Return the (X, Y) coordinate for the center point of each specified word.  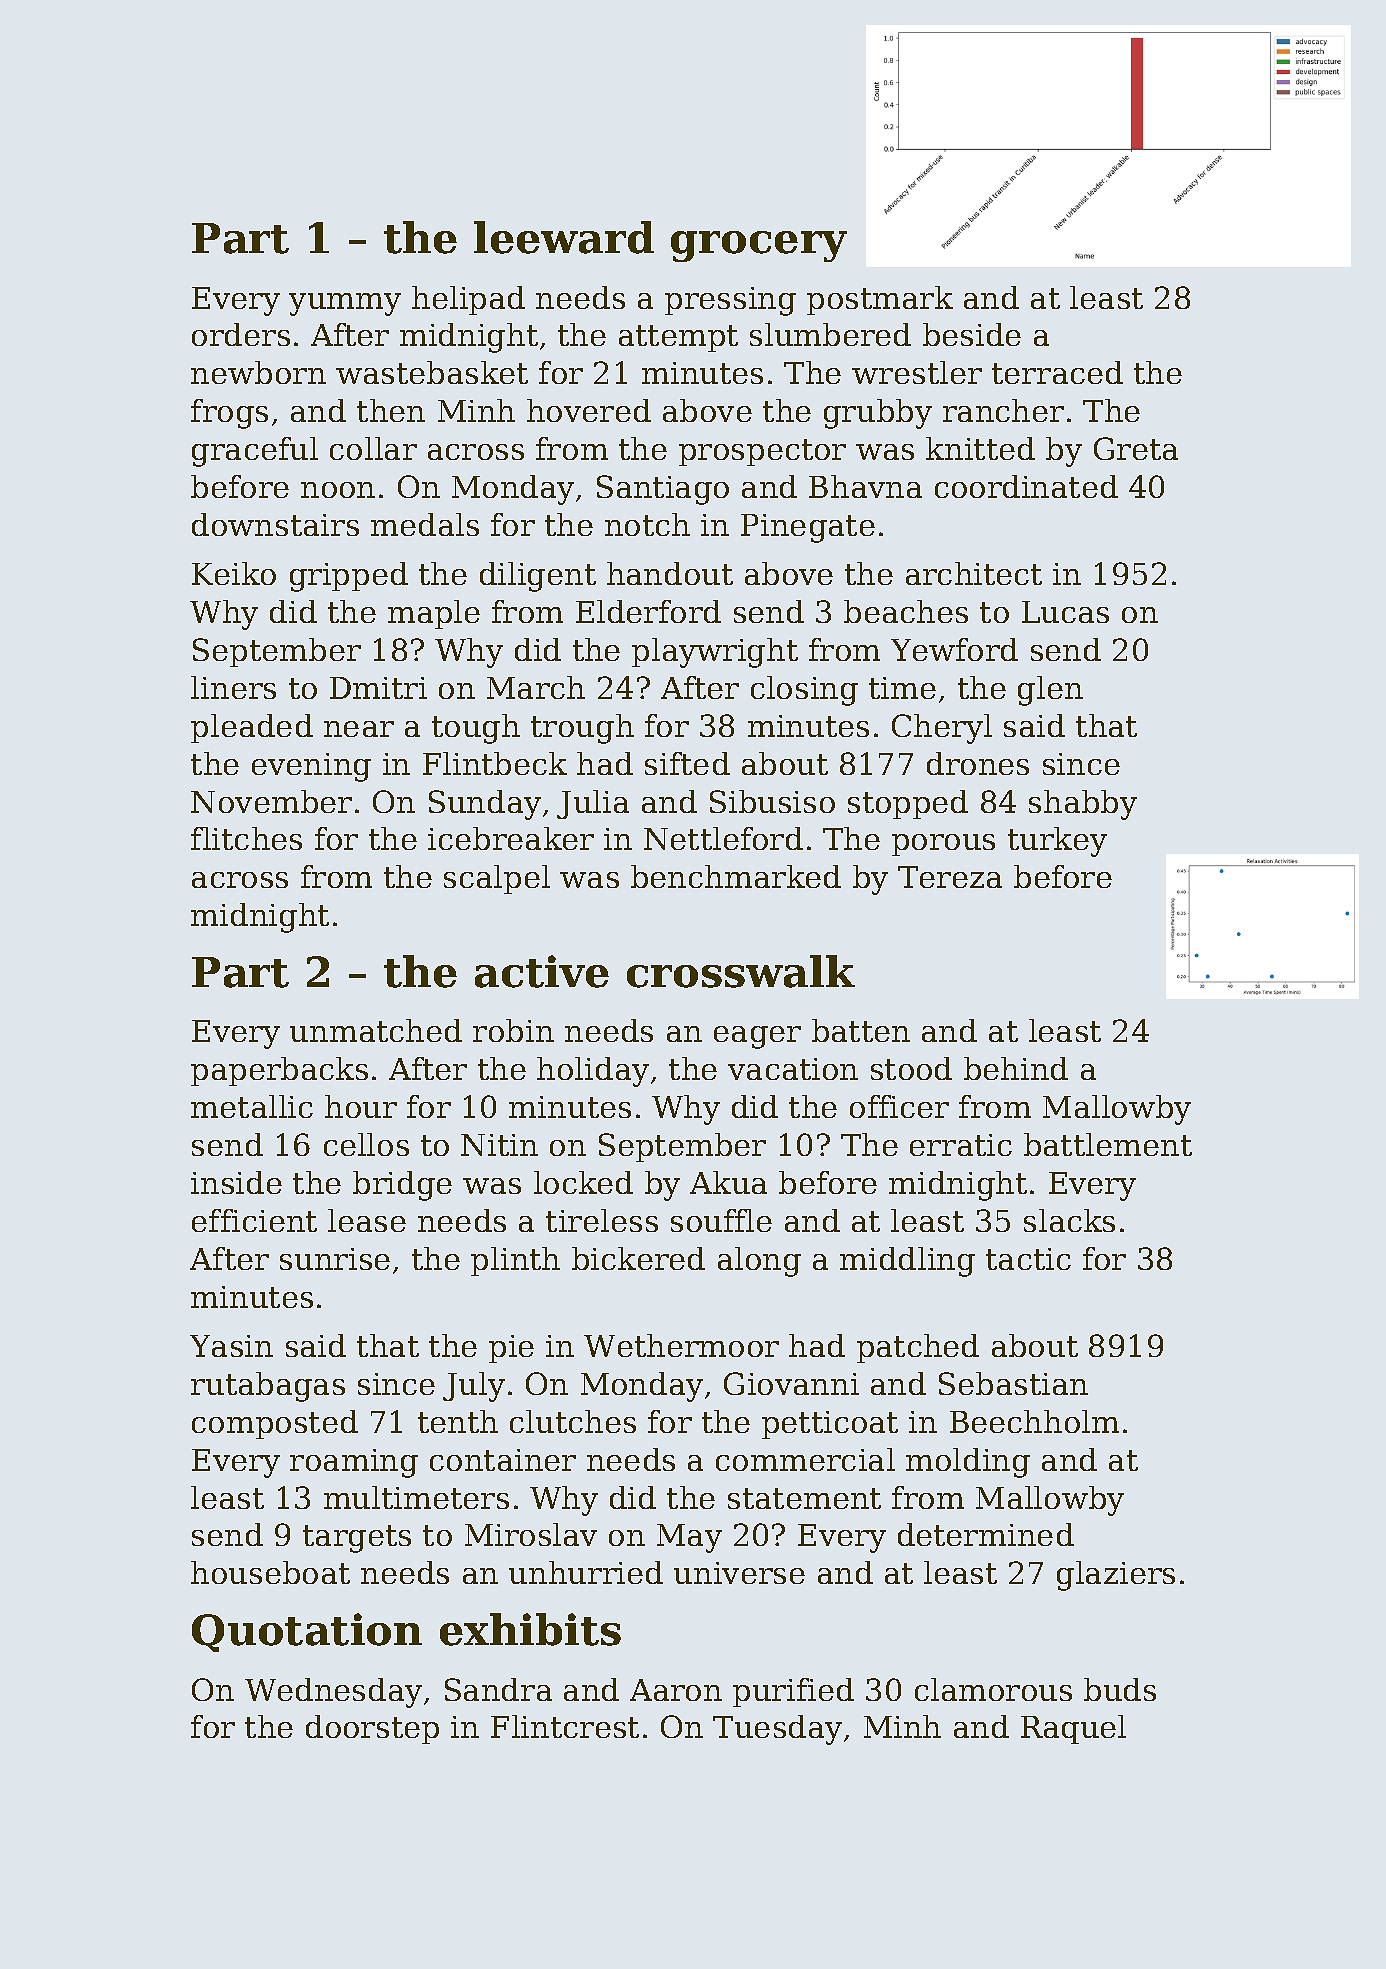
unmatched (376, 1030)
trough (582, 729)
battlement (1108, 1144)
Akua (728, 1182)
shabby (1083, 805)
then (391, 410)
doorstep (372, 1729)
